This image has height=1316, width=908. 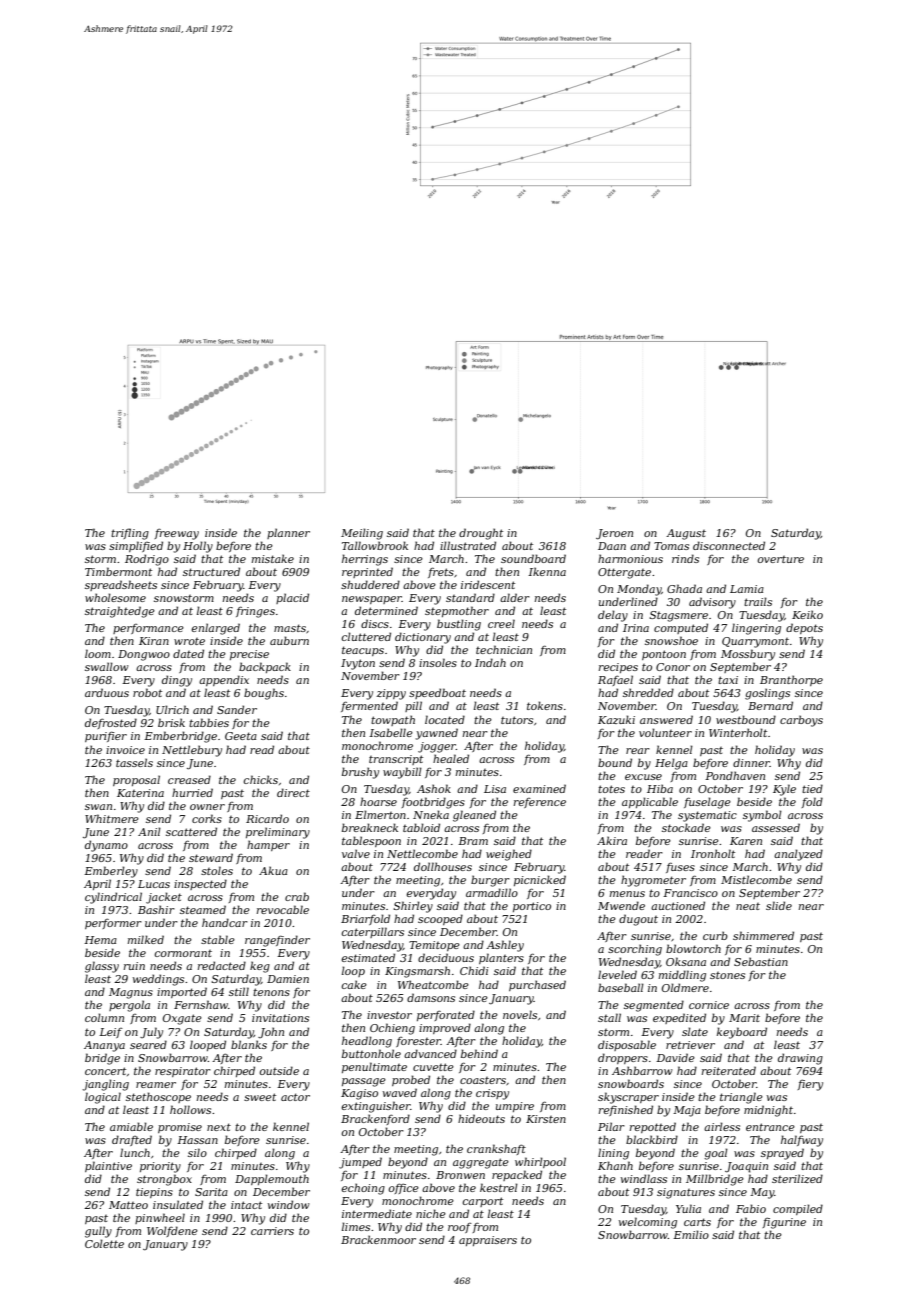 I want to click on Ottergate, so click(x=624, y=573).
